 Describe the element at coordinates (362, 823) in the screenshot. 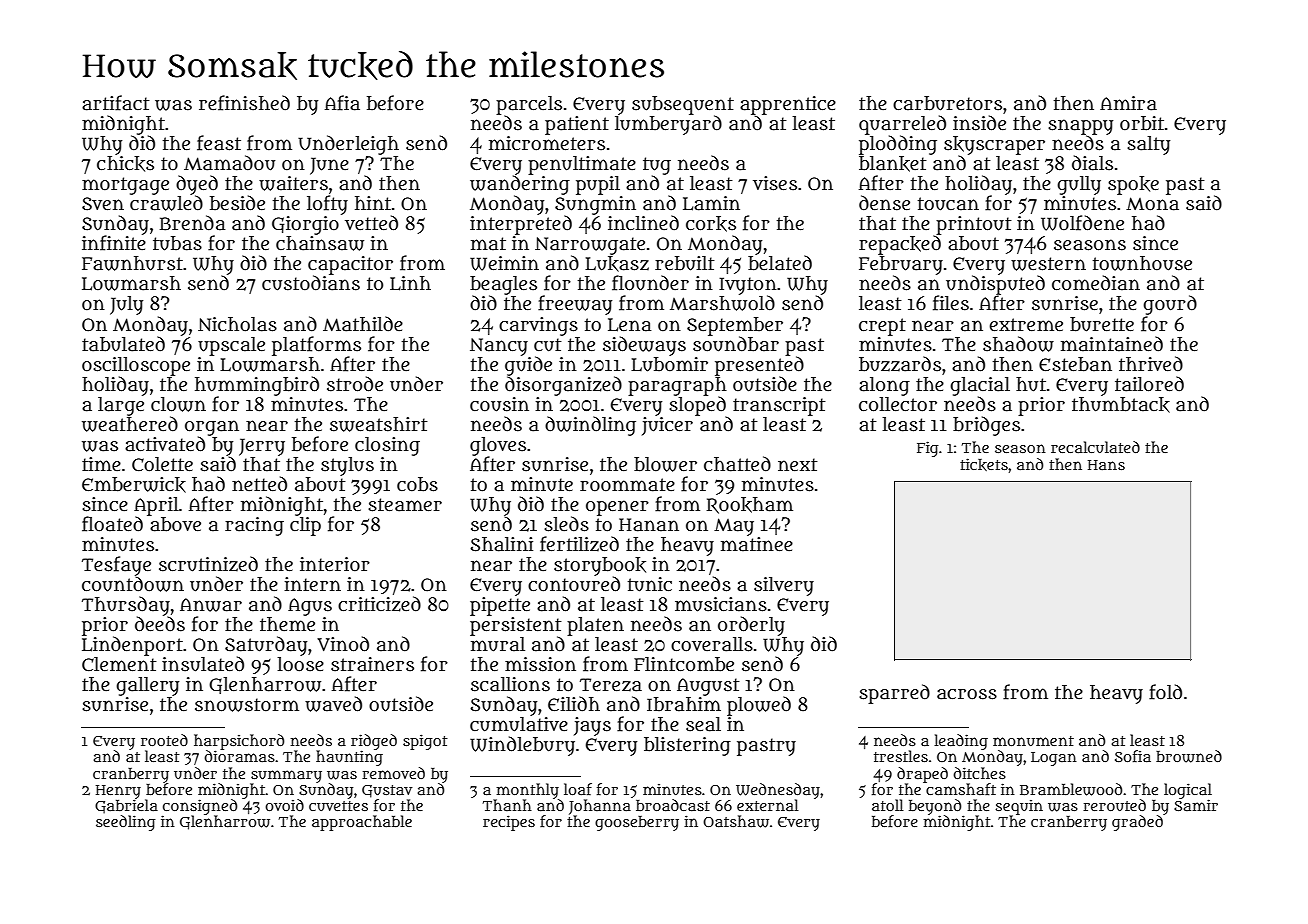

I see `approachable` at that location.
